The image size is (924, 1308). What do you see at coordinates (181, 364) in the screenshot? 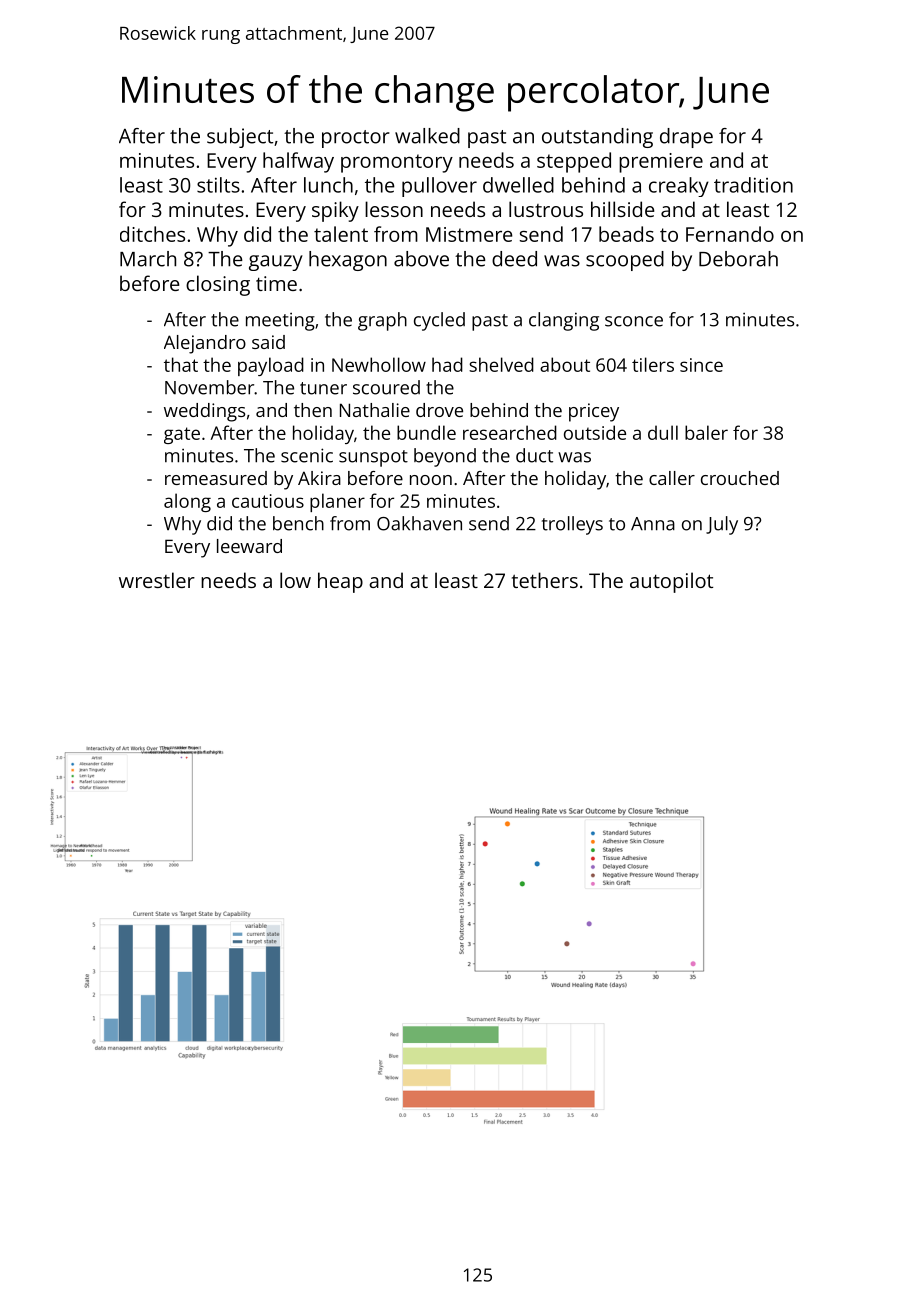
I see `that` at bounding box center [181, 364].
